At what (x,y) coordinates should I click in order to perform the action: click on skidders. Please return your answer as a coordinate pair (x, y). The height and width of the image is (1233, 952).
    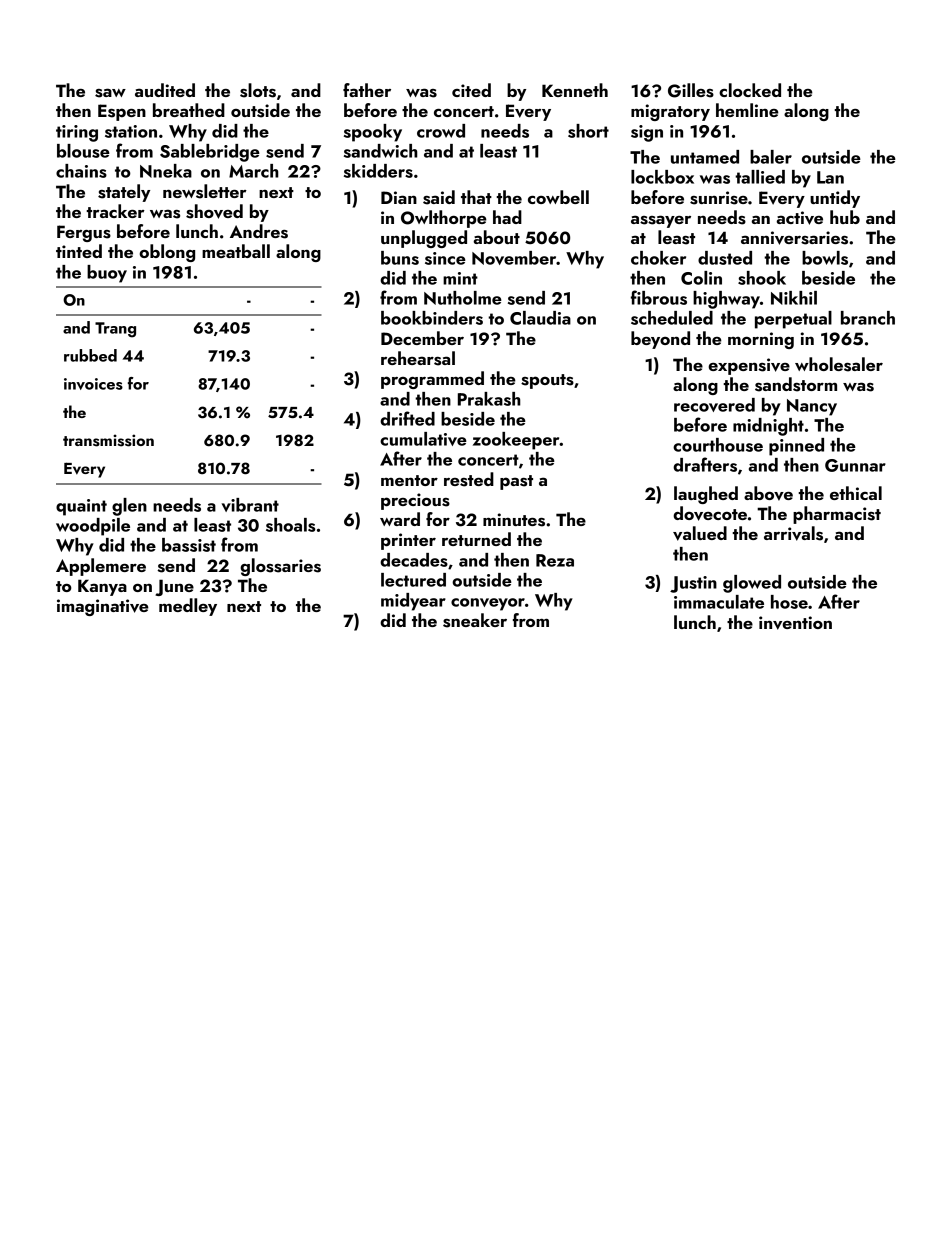
    Looking at the image, I should click on (378, 171).
